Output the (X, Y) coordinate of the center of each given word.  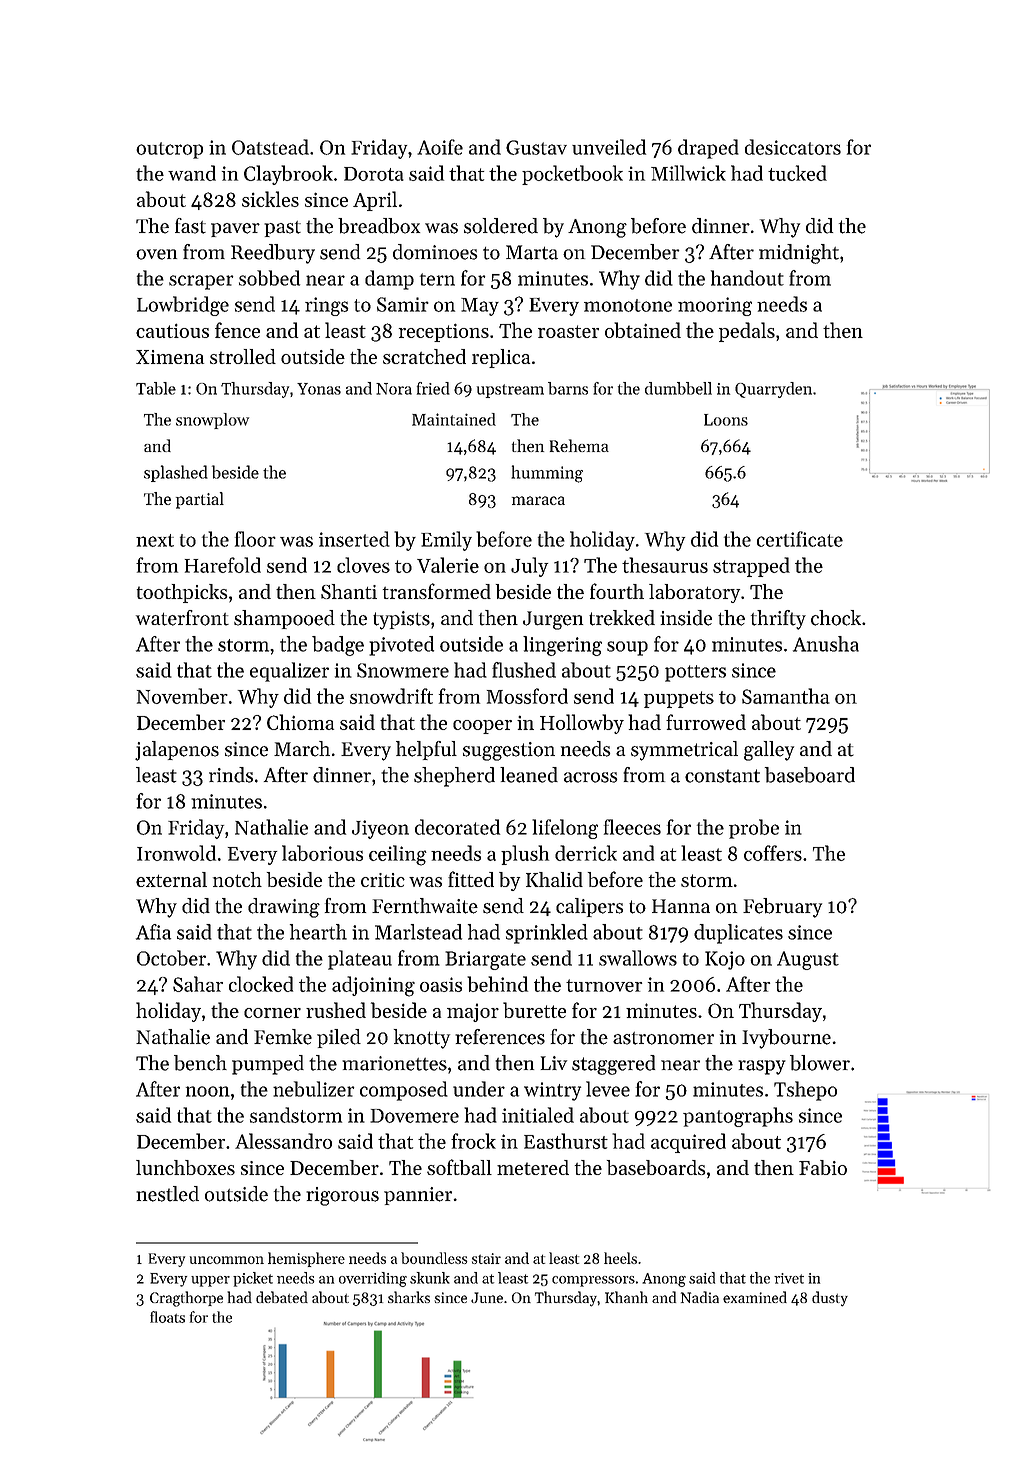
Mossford (527, 696)
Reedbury (273, 254)
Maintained (454, 419)
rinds (231, 775)
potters (695, 673)
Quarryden (773, 390)
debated (282, 1297)
